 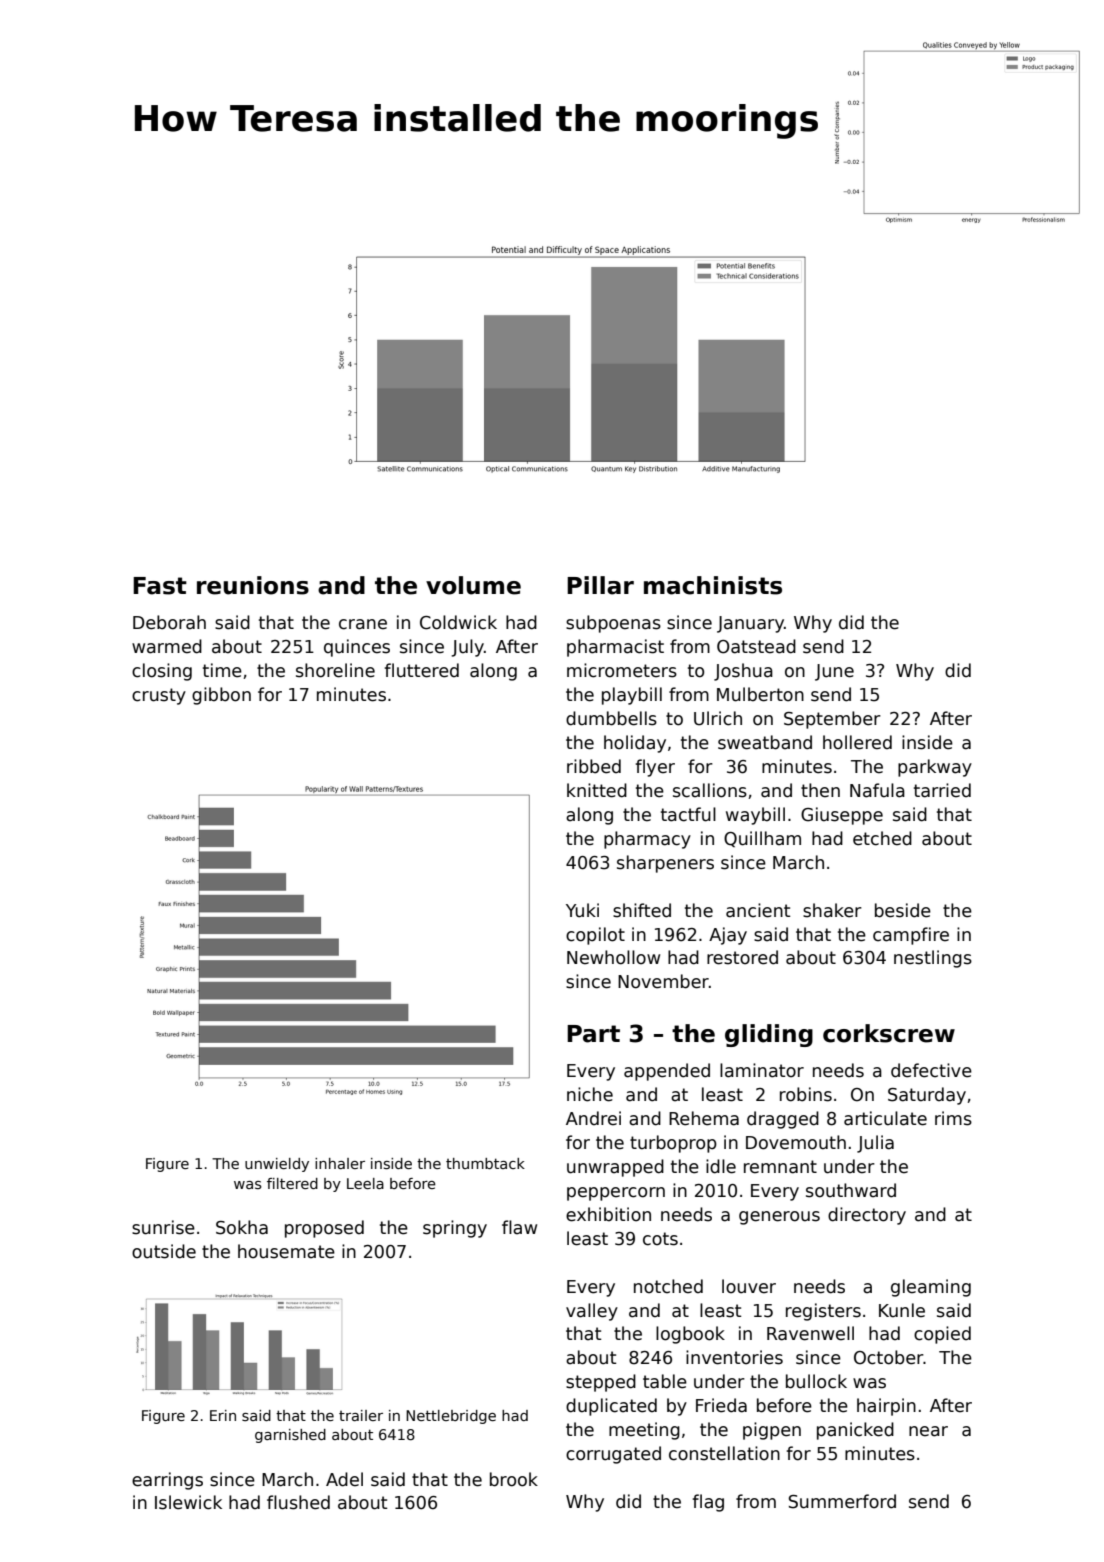 What do you see at coordinates (514, 1479) in the document?
I see `brook` at bounding box center [514, 1479].
